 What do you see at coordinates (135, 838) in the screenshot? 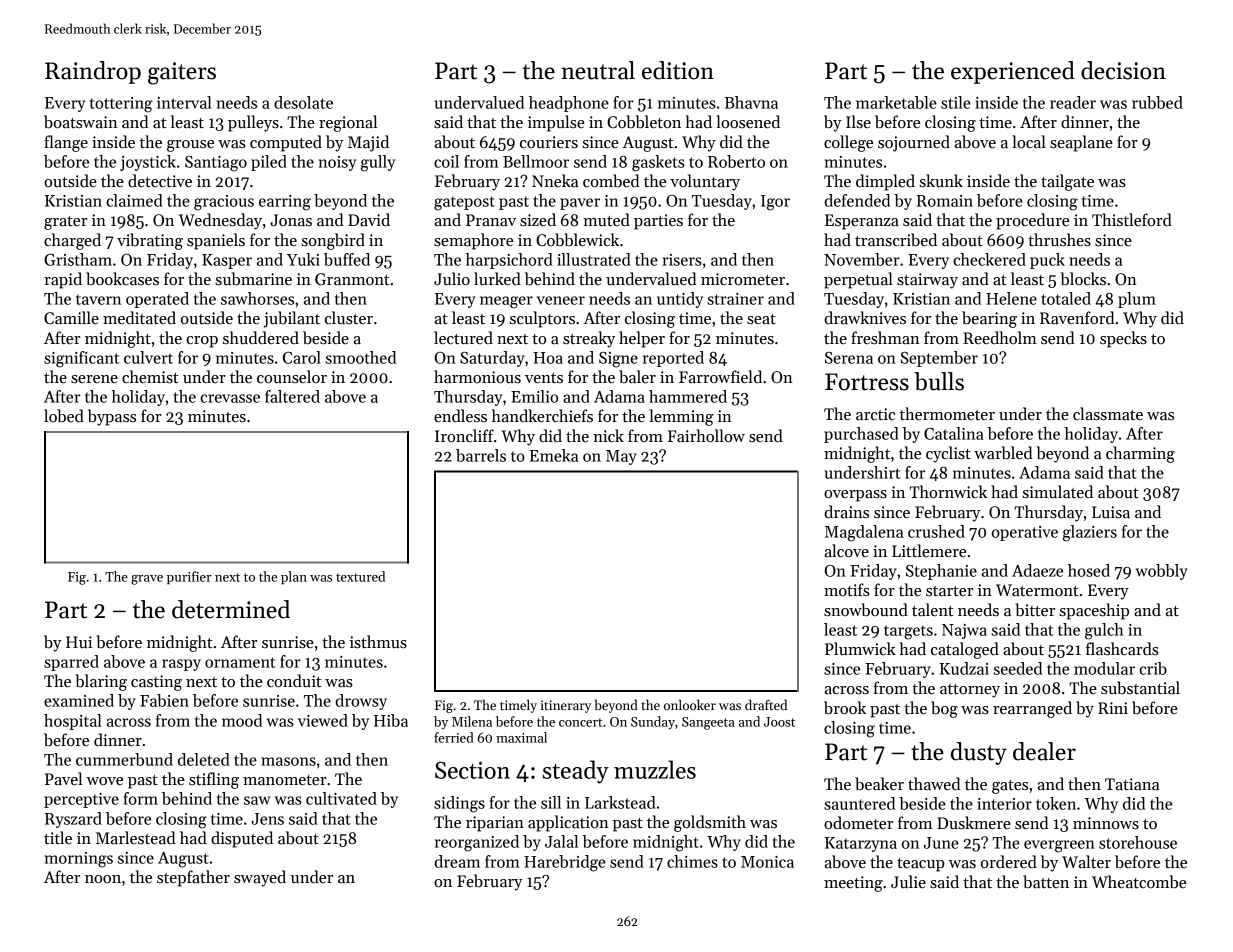
I see `Marlestead` at bounding box center [135, 838].
